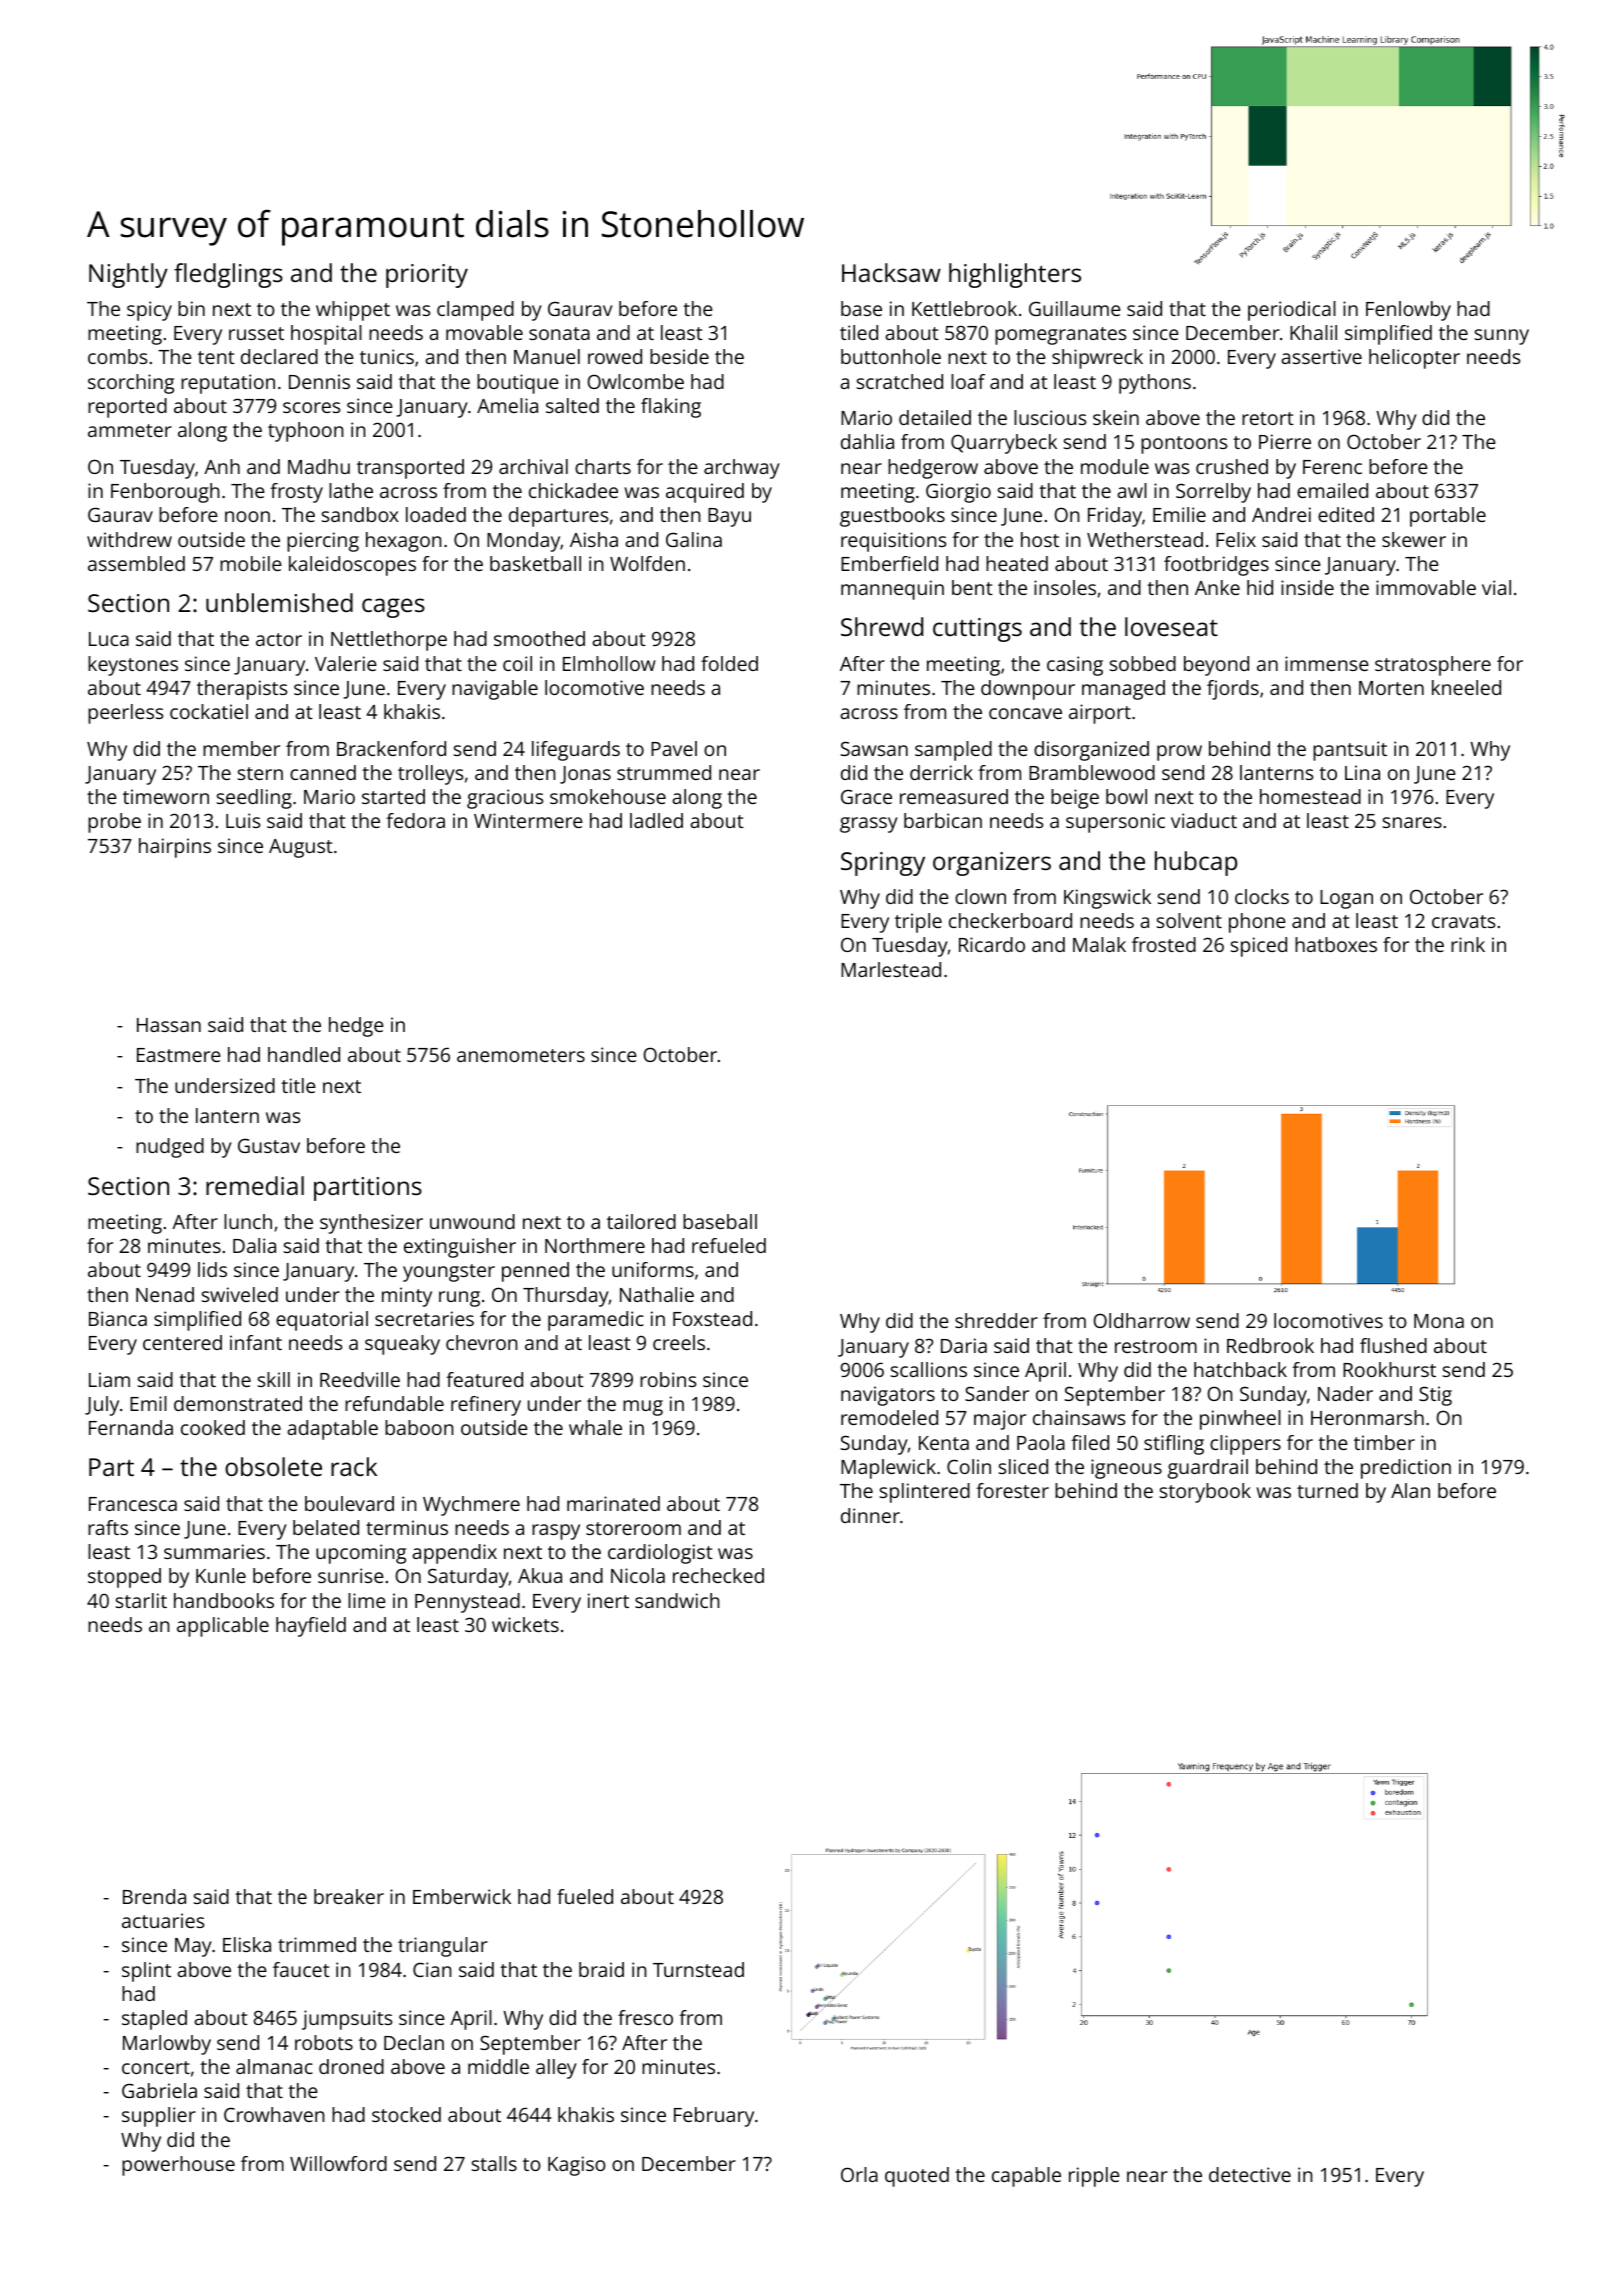 The height and width of the screenshot is (2292, 1620). I want to click on Fenlowby, so click(1408, 311).
